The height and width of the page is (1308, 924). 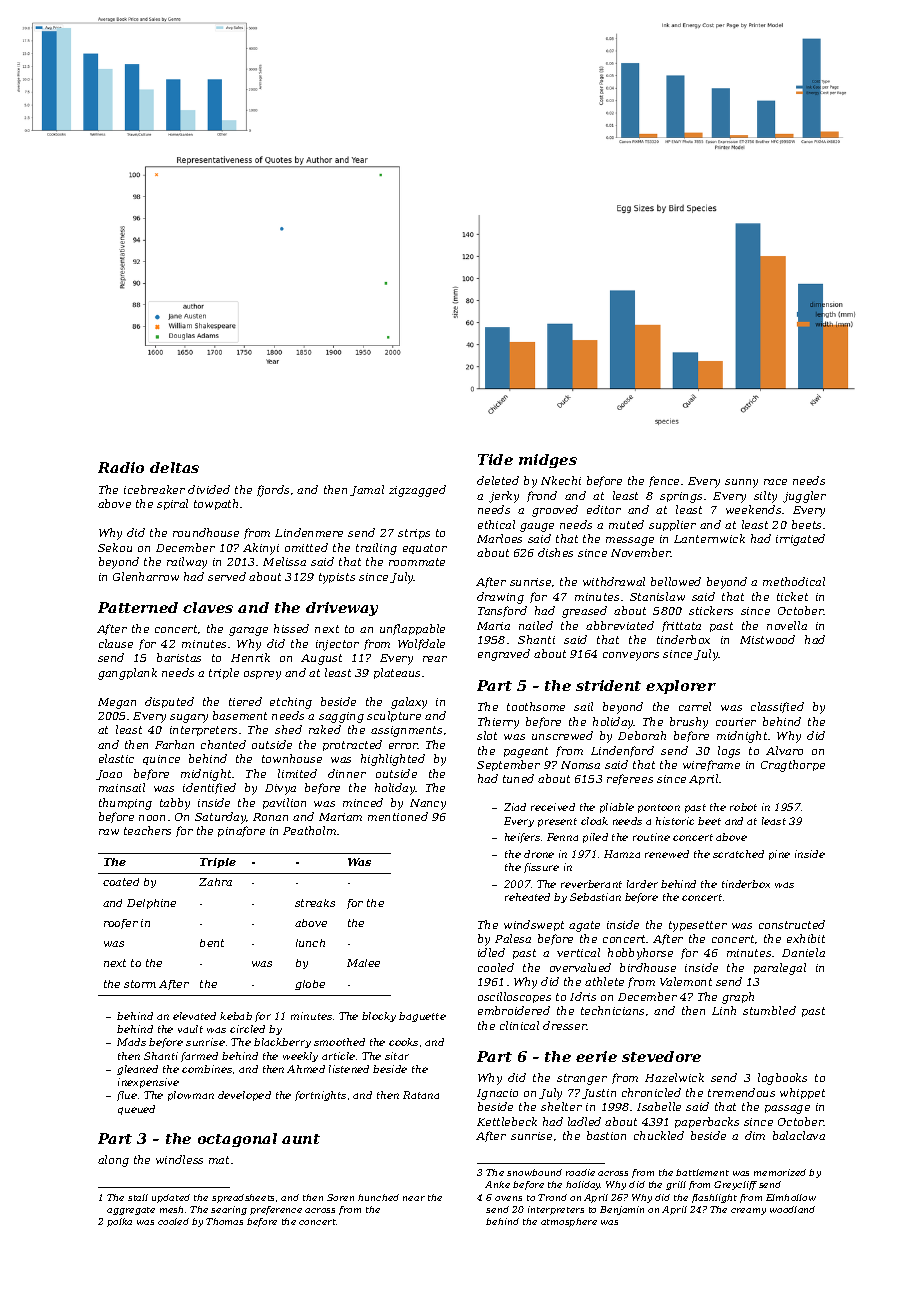 What do you see at coordinates (276, 1210) in the page?
I see `preference` at bounding box center [276, 1210].
